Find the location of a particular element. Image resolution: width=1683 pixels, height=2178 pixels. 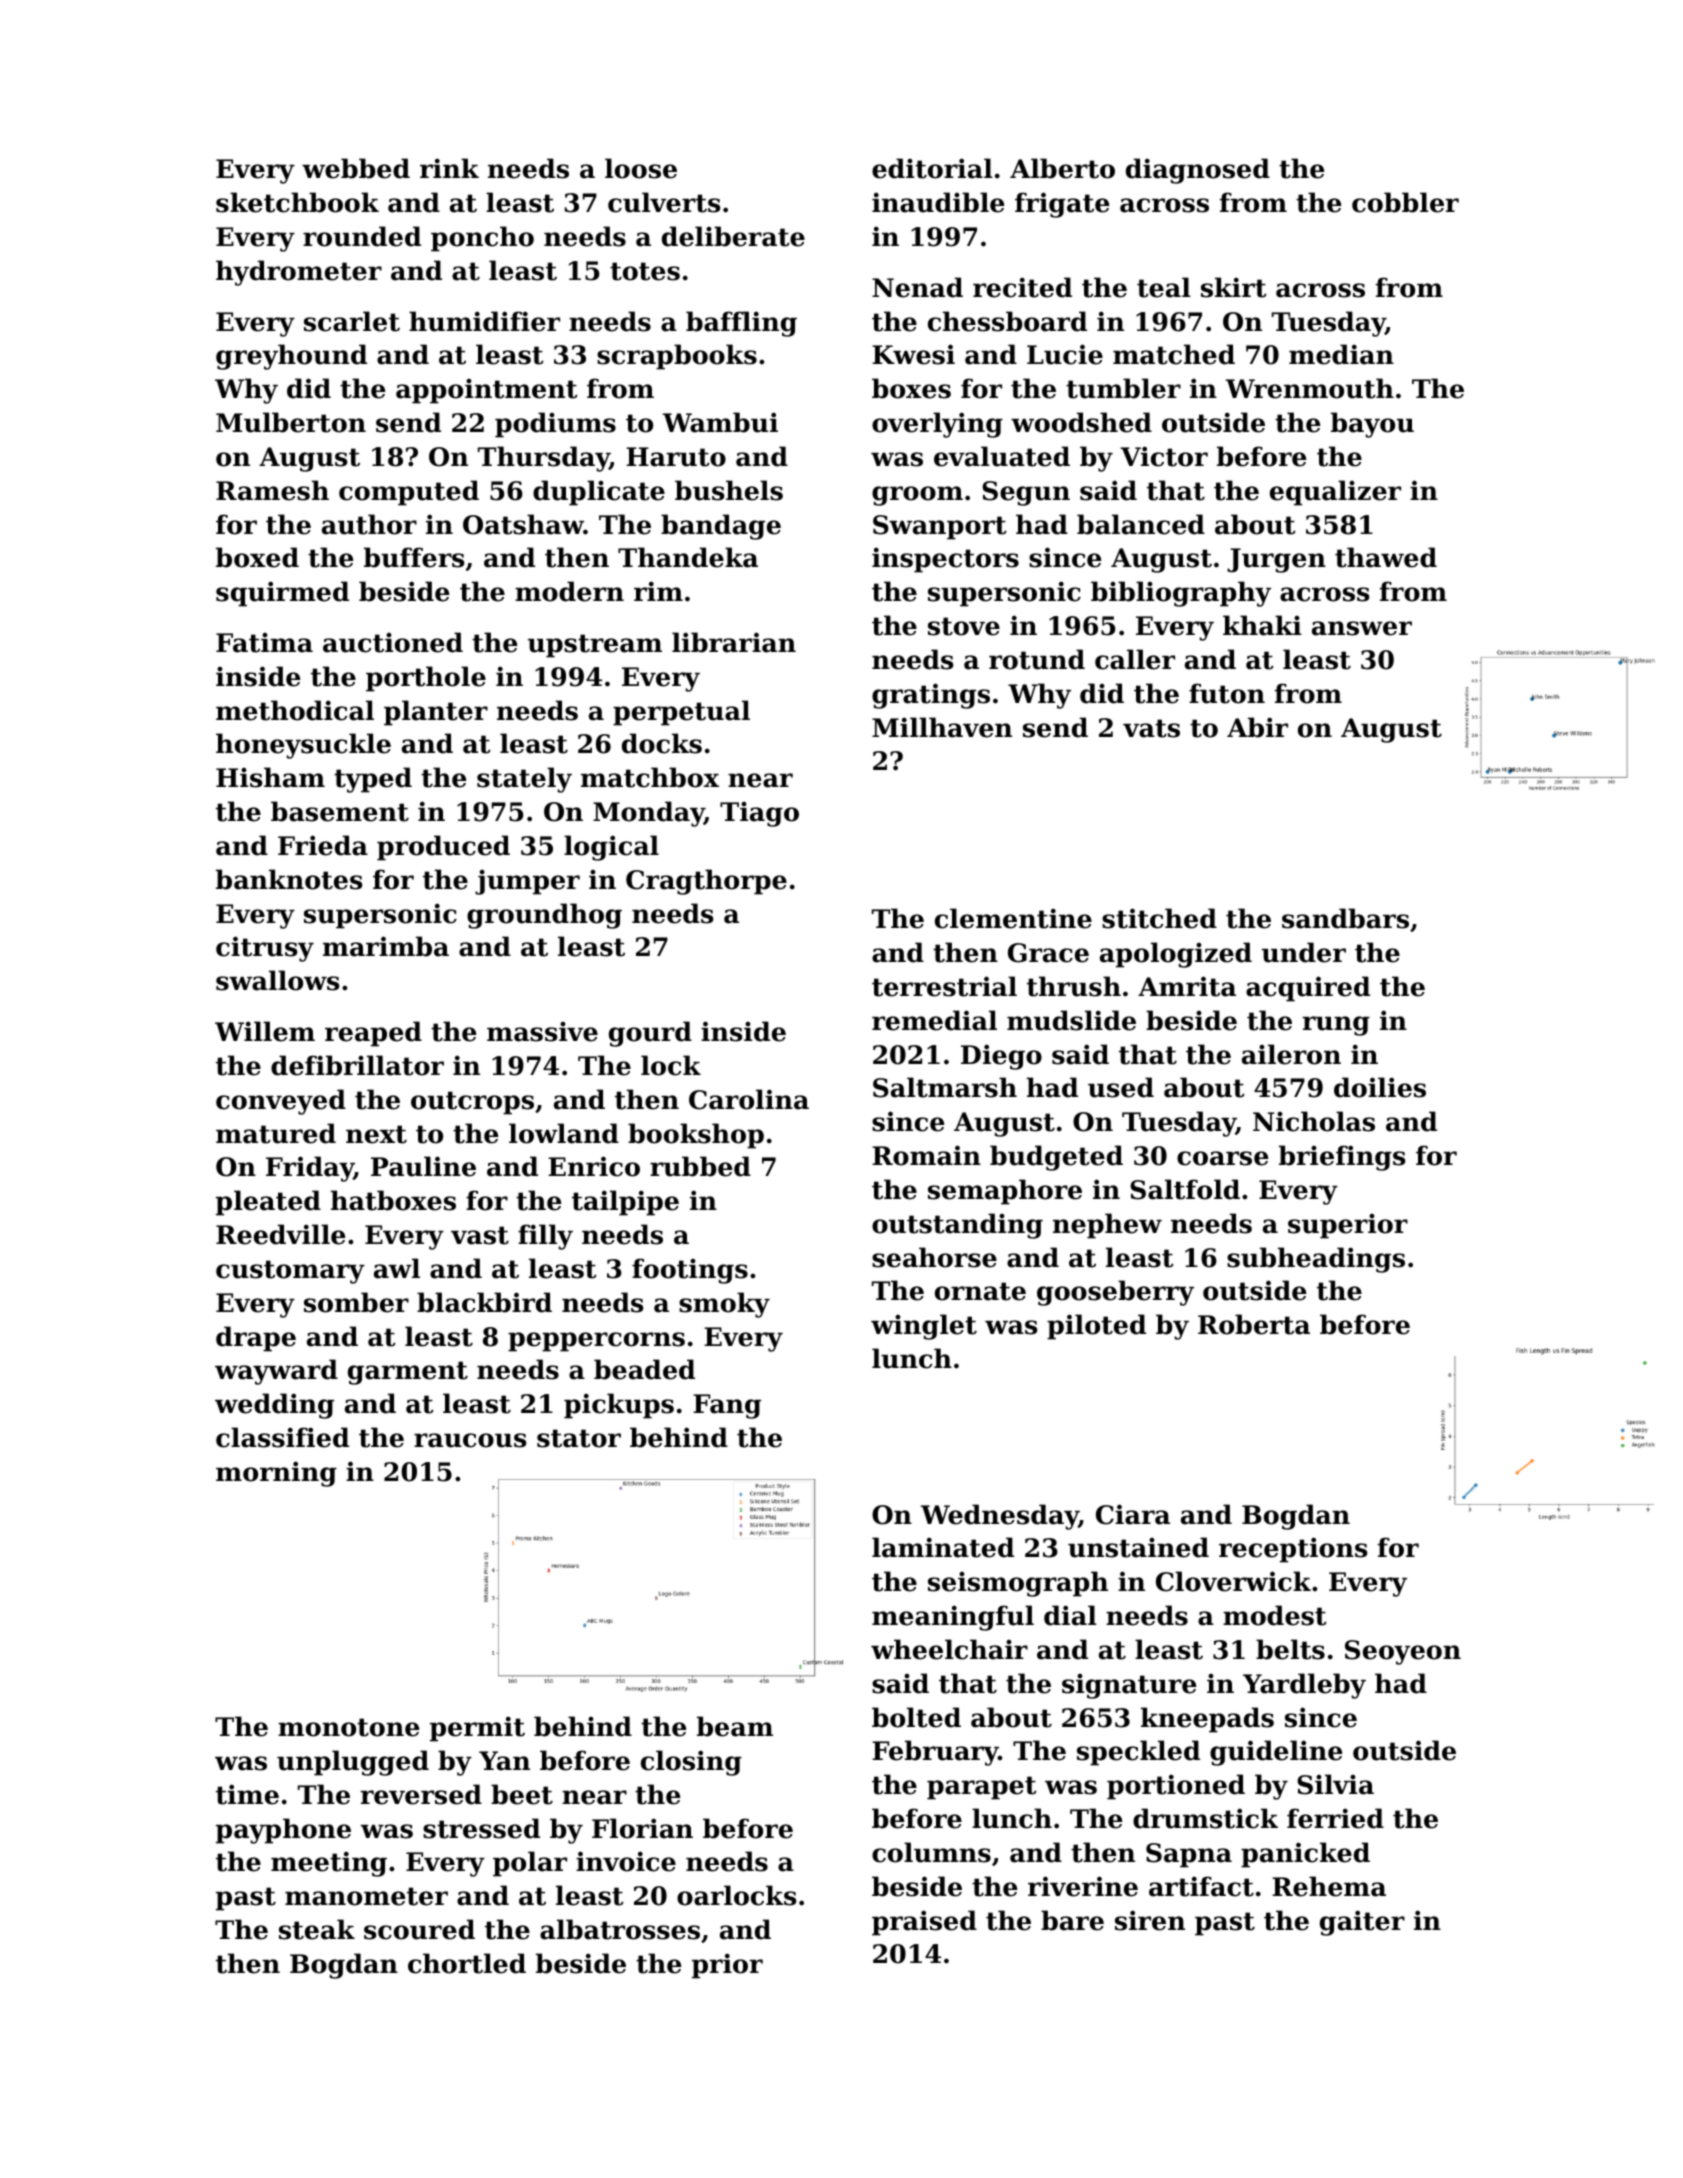

bayou is located at coordinates (1372, 425).
